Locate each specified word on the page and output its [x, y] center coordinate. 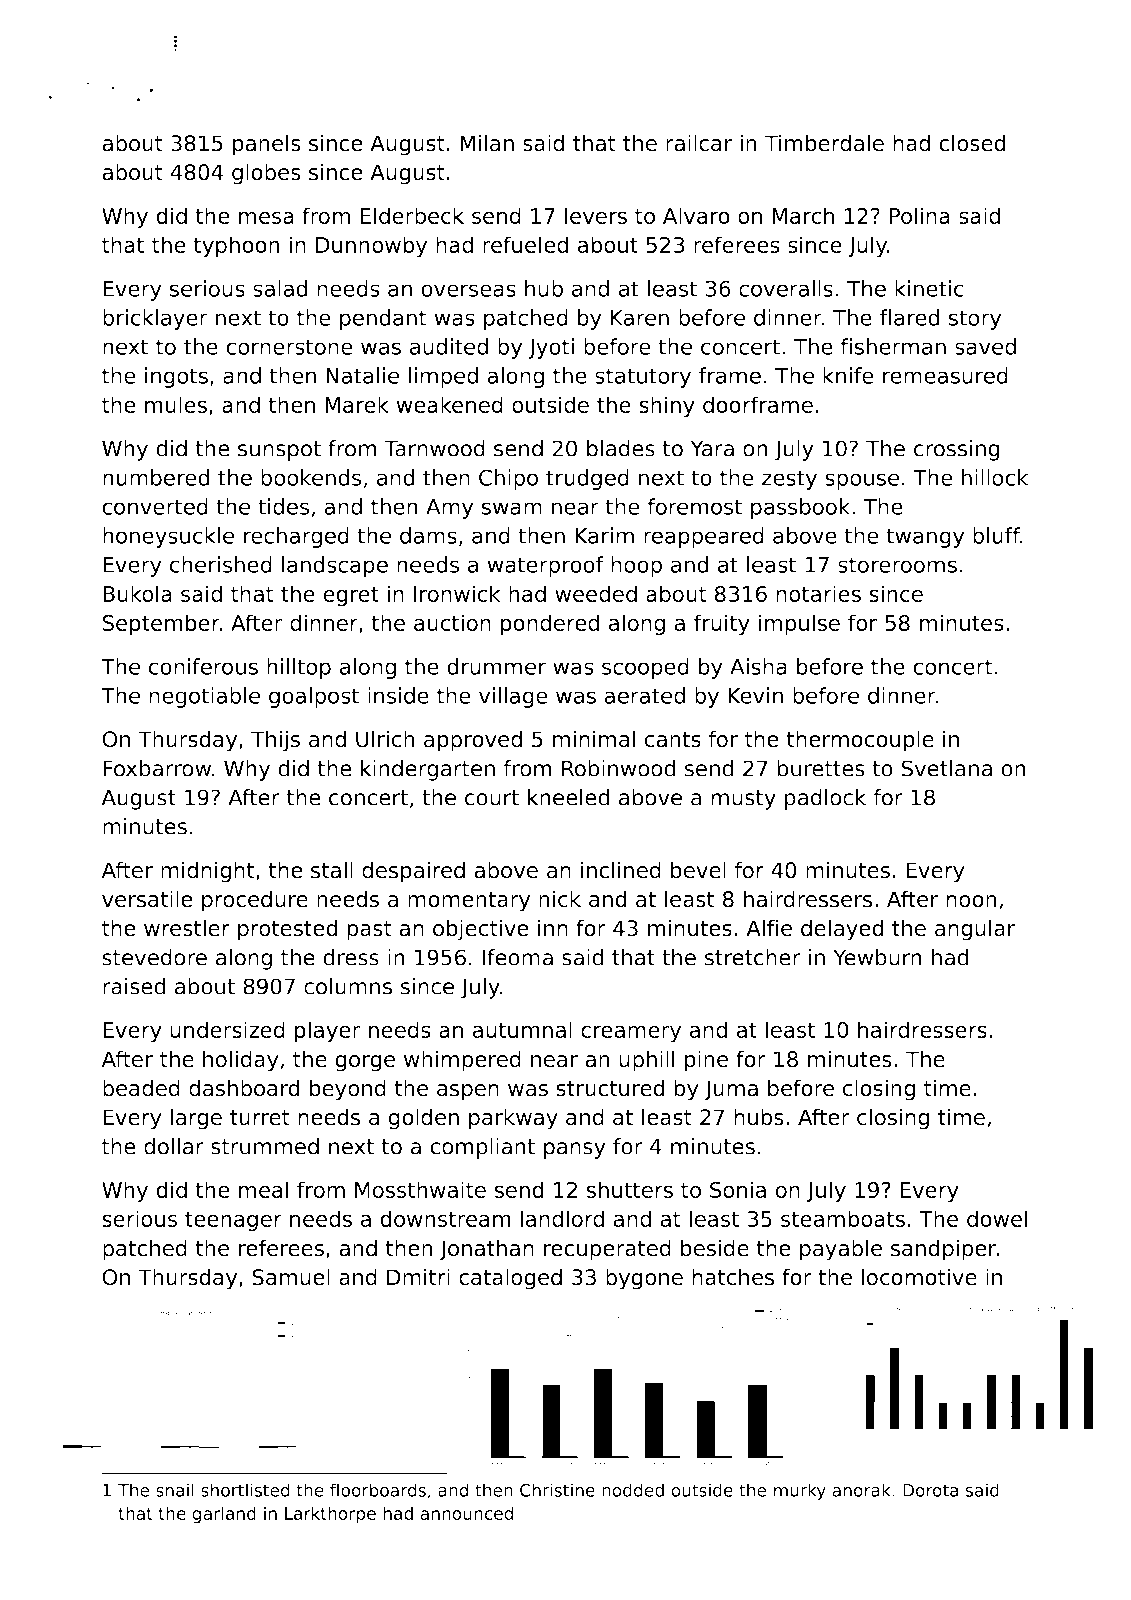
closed [972, 143]
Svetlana [947, 768]
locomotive [919, 1277]
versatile [147, 899]
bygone [644, 1279]
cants [673, 740]
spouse [862, 481]
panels [267, 145]
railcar [699, 143]
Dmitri [418, 1276]
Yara [712, 448]
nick [560, 899]
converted [155, 506]
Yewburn [877, 957]
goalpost [314, 697]
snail [175, 1490]
